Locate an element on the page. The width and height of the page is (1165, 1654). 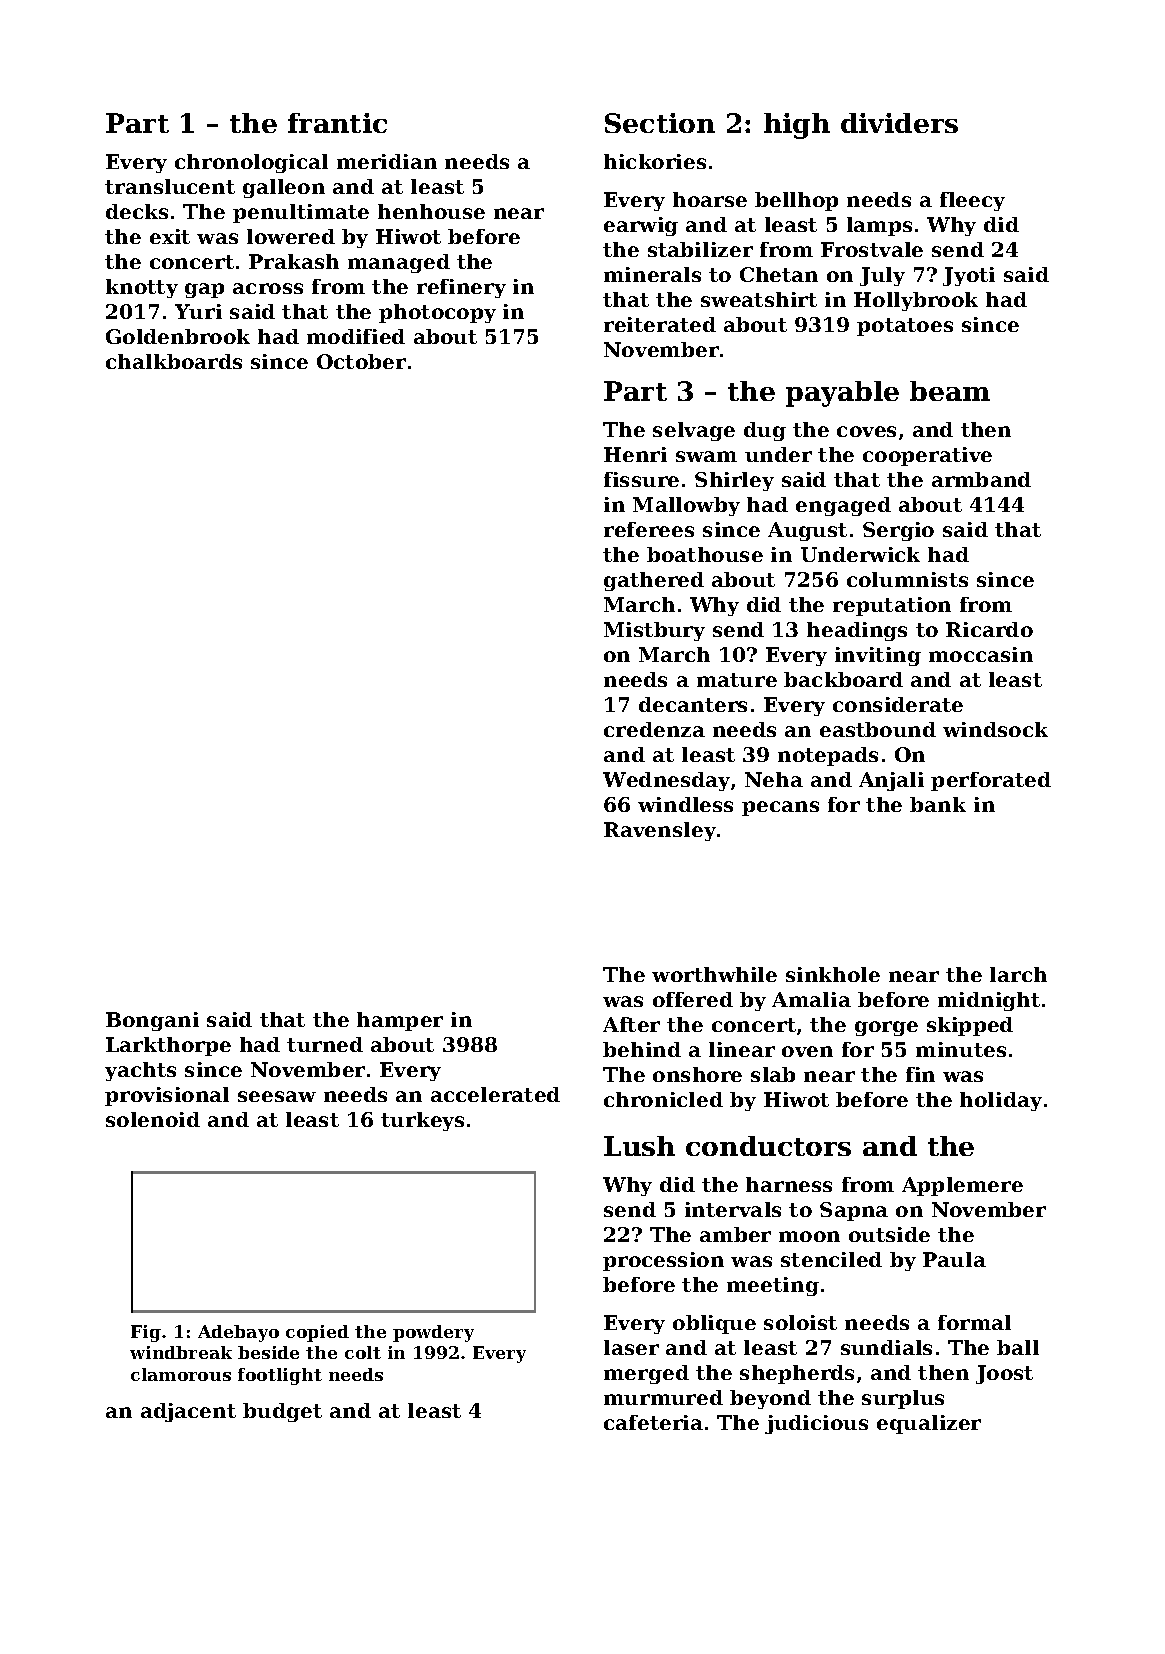
chalkboards is located at coordinates (174, 361).
